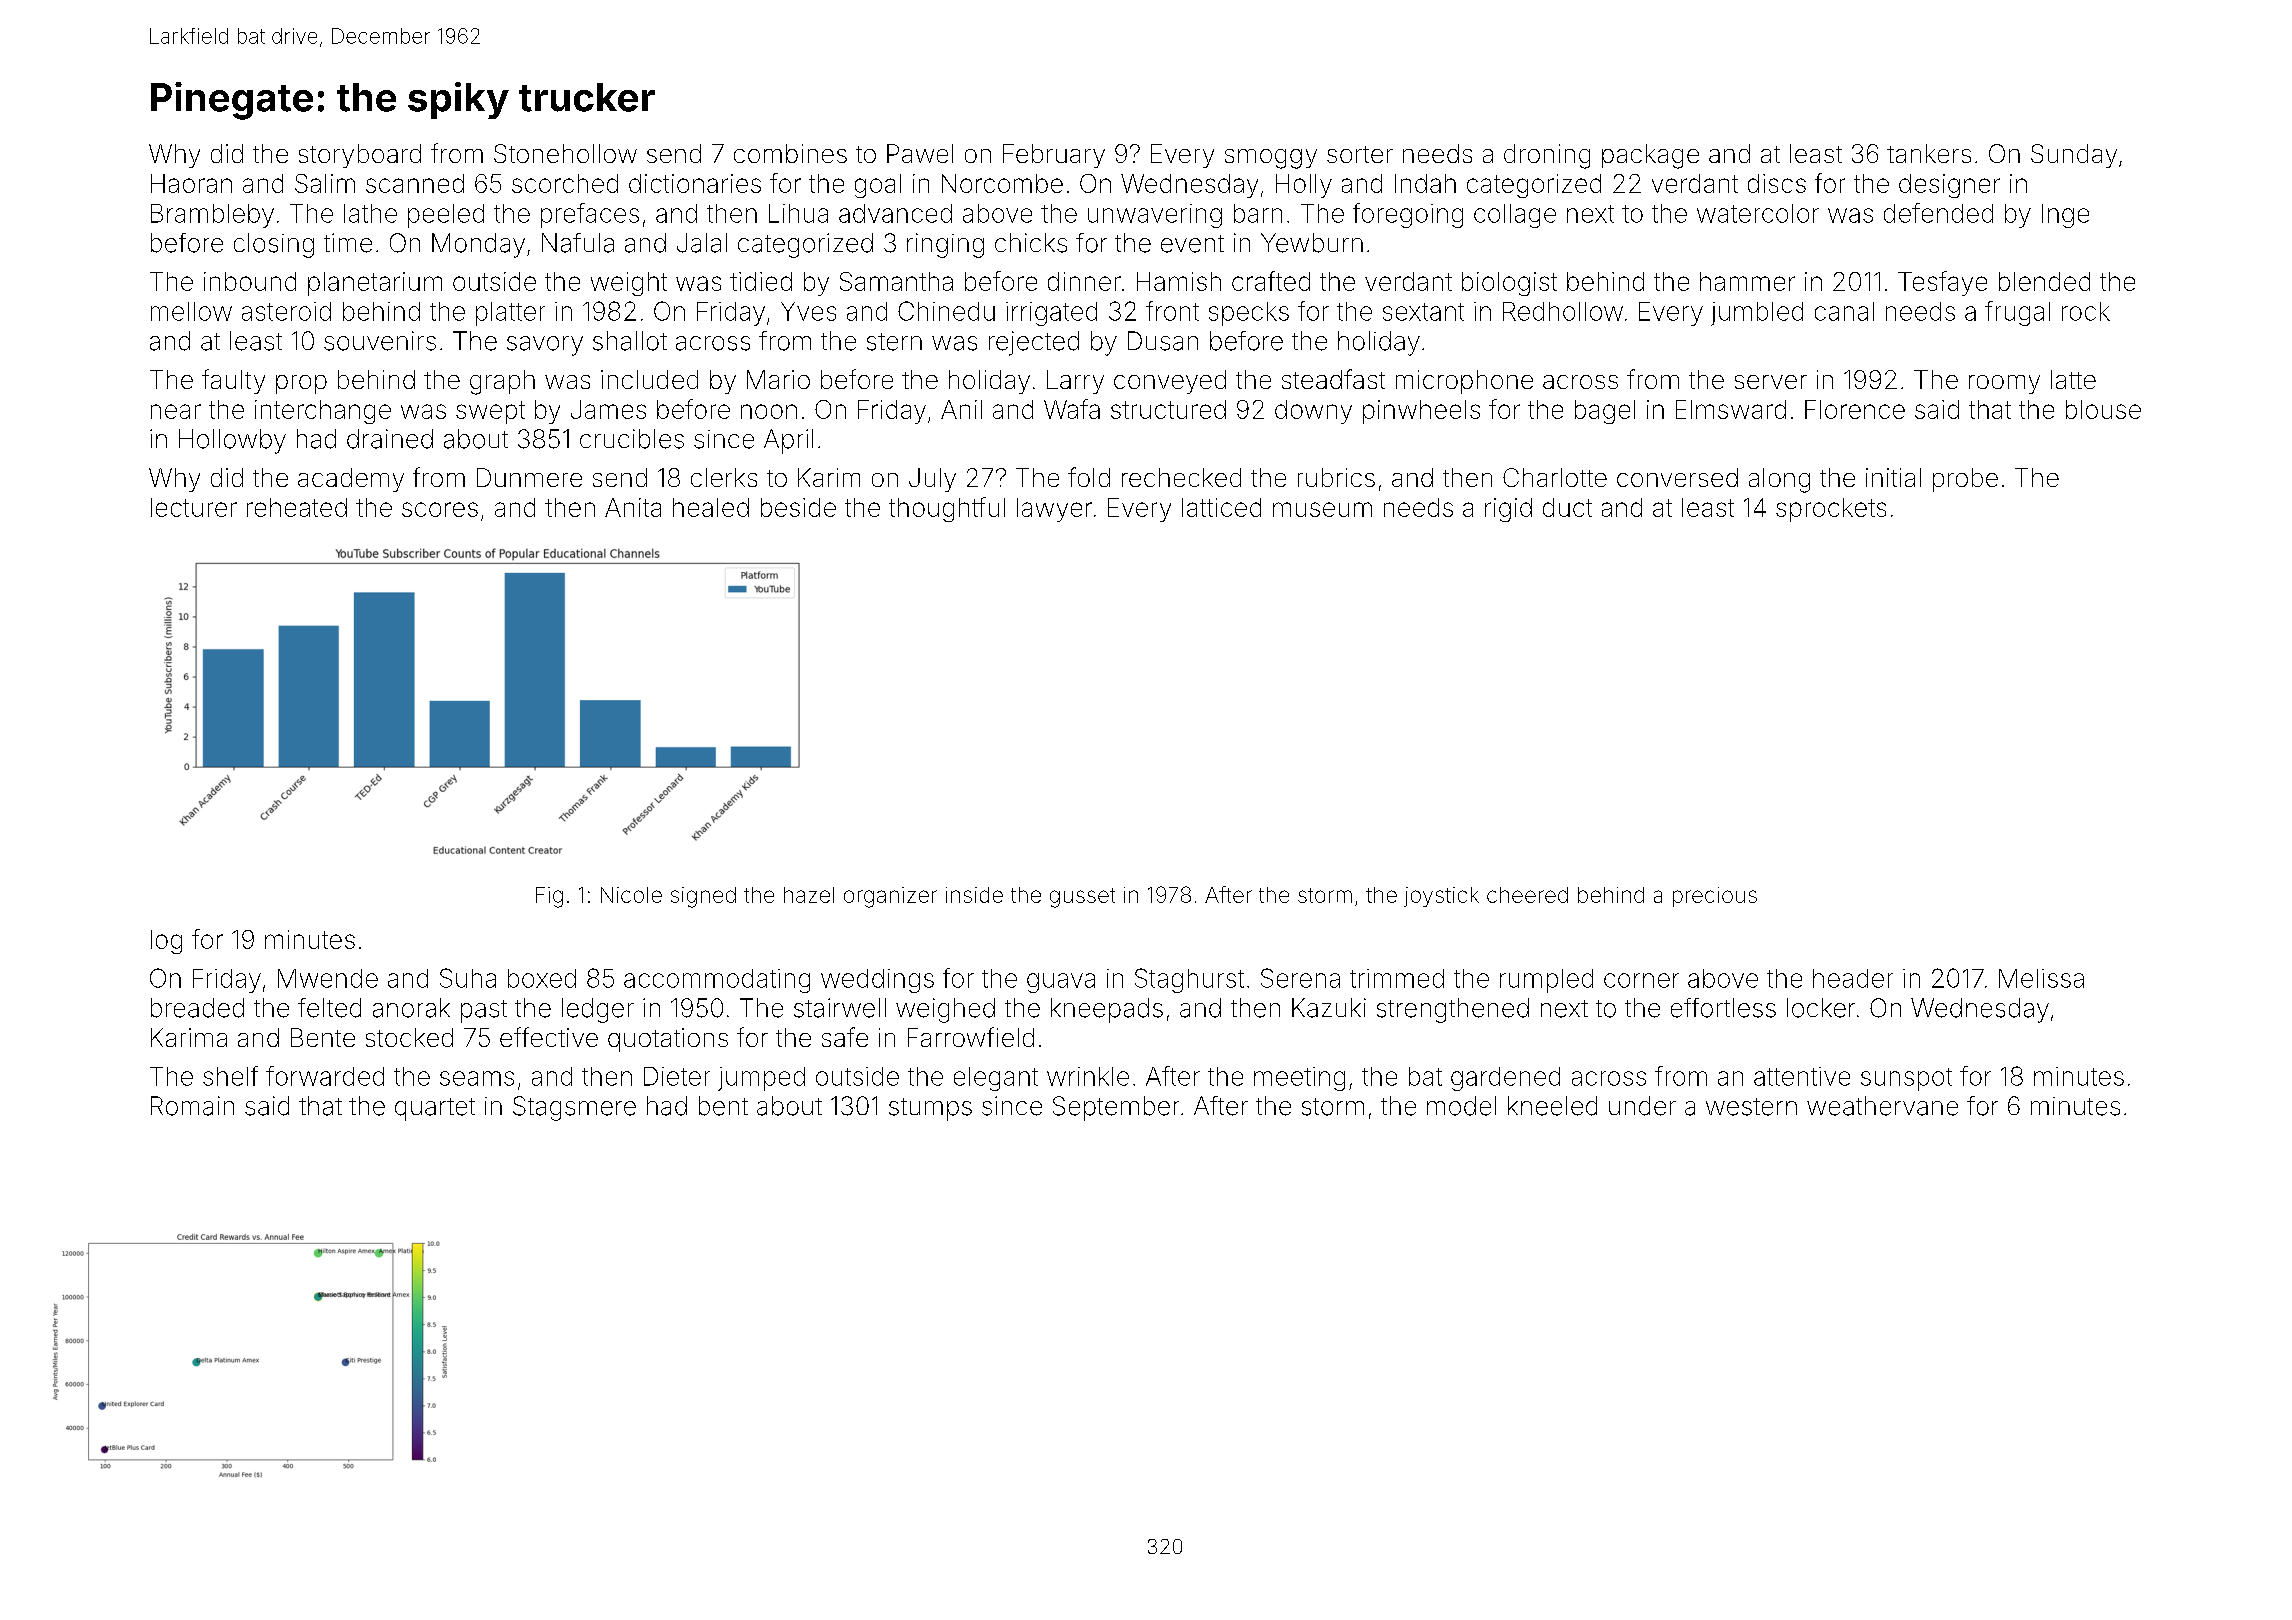 This image has height=1620, width=2292. Describe the element at coordinates (194, 507) in the image. I see `lecturer` at that location.
